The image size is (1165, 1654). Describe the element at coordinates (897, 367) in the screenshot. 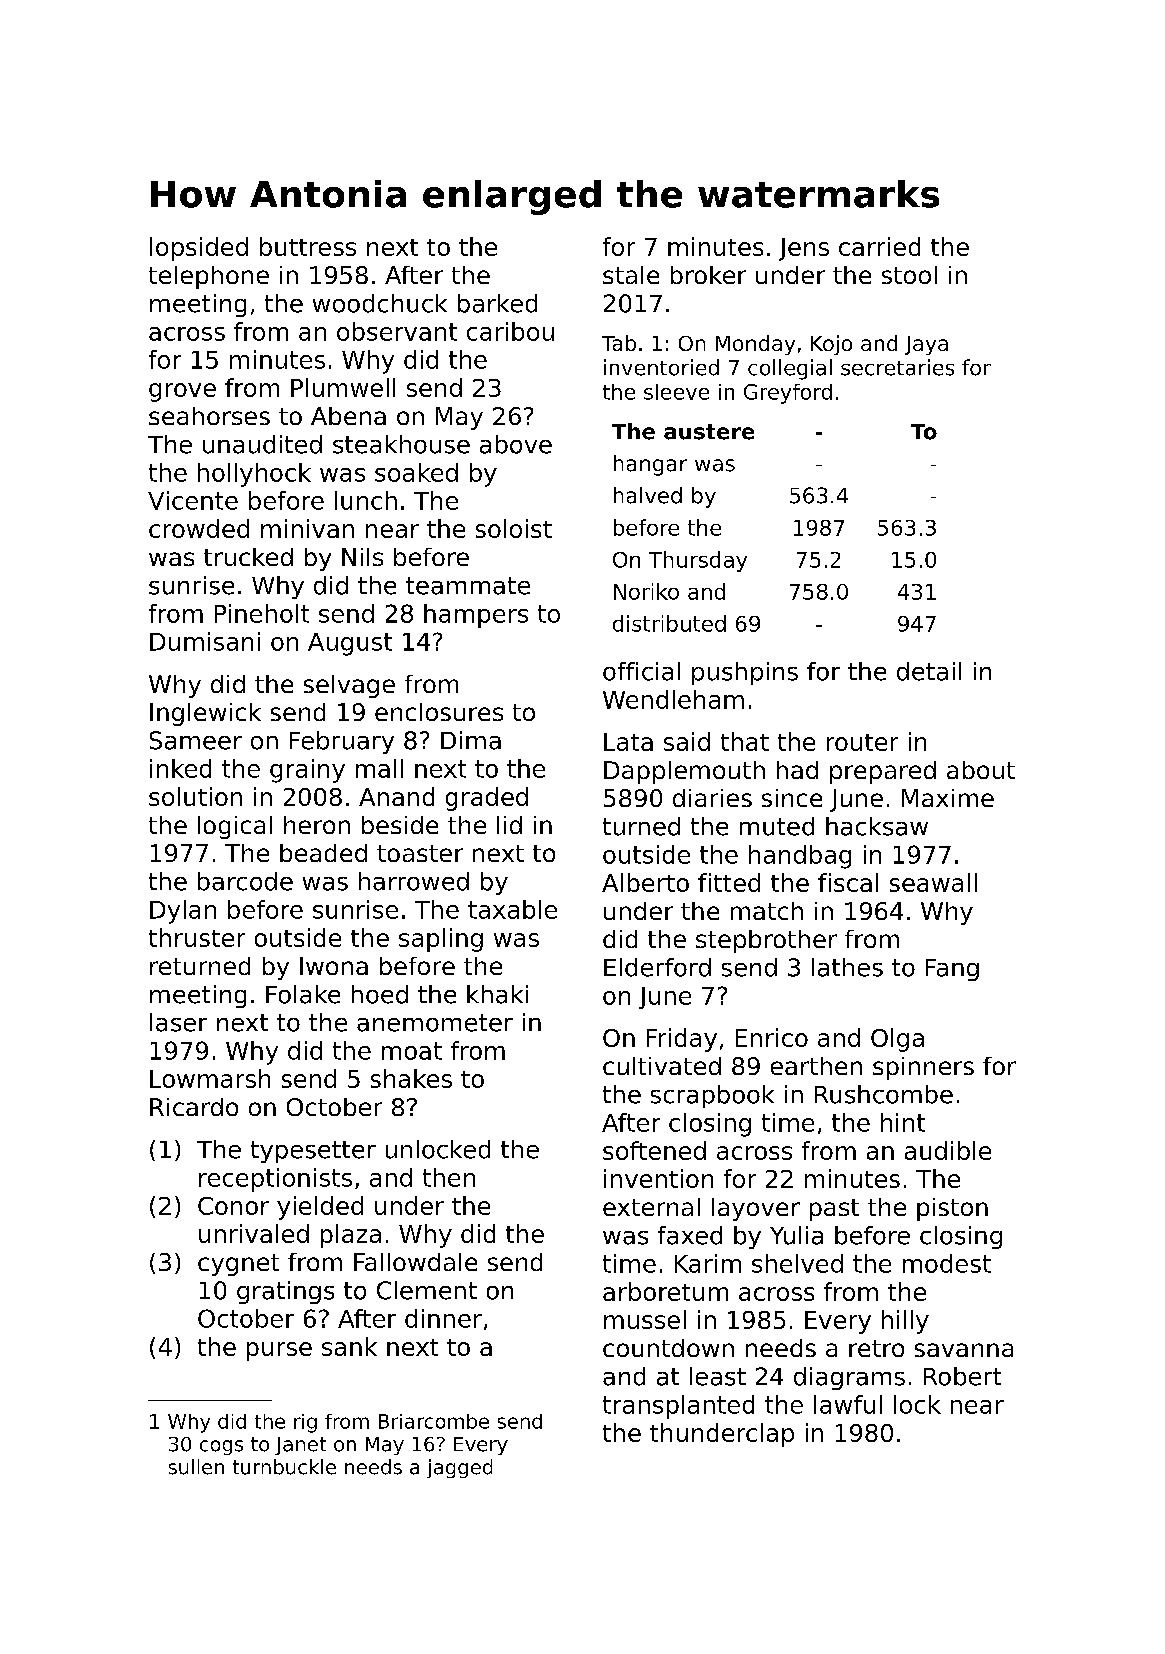

I see `secretaries` at that location.
